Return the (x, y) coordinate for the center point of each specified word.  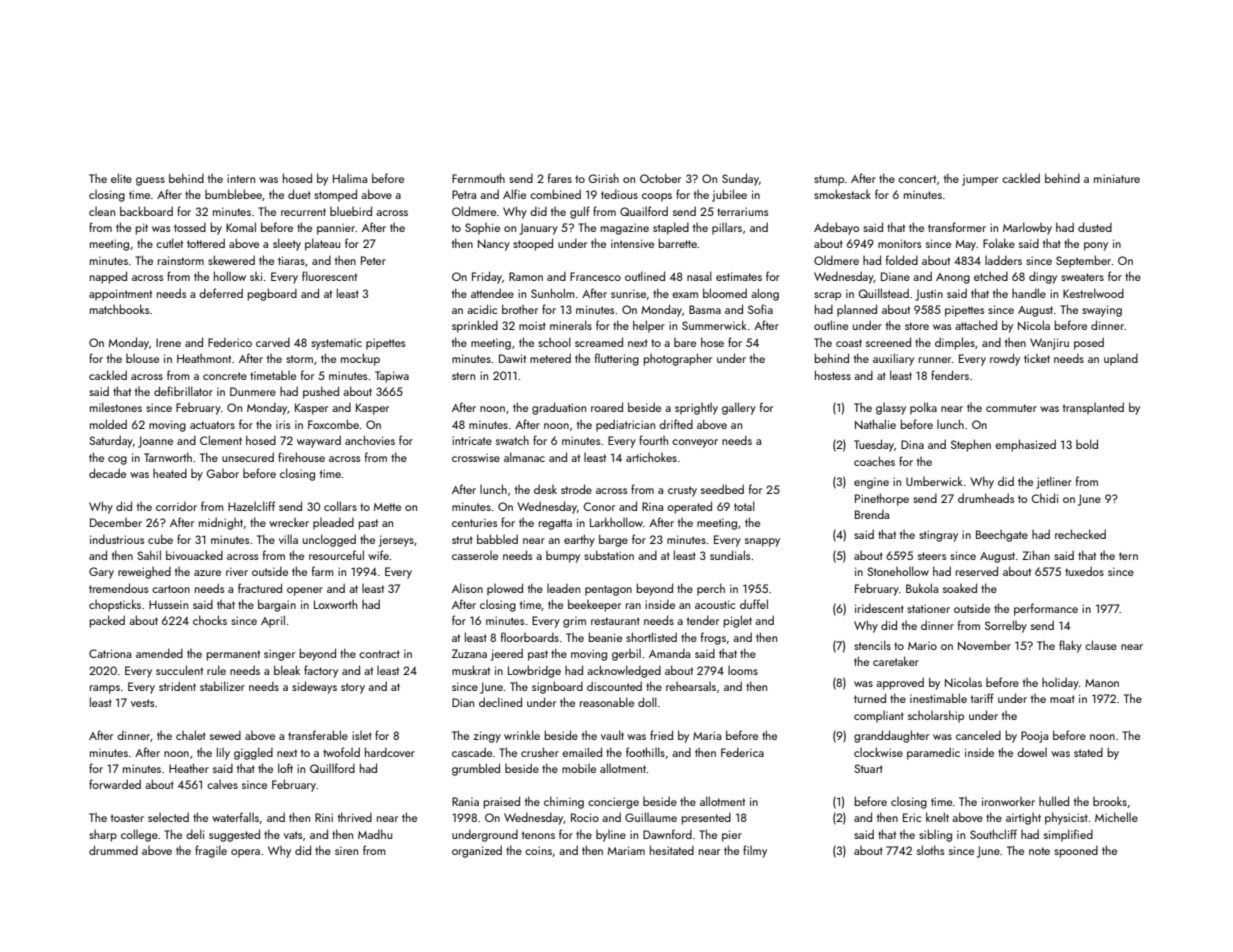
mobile (579, 768)
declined (500, 702)
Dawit (512, 358)
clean (102, 211)
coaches (874, 461)
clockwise (878, 752)
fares (560, 178)
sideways (314, 687)
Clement (221, 440)
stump (829, 180)
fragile (211, 851)
